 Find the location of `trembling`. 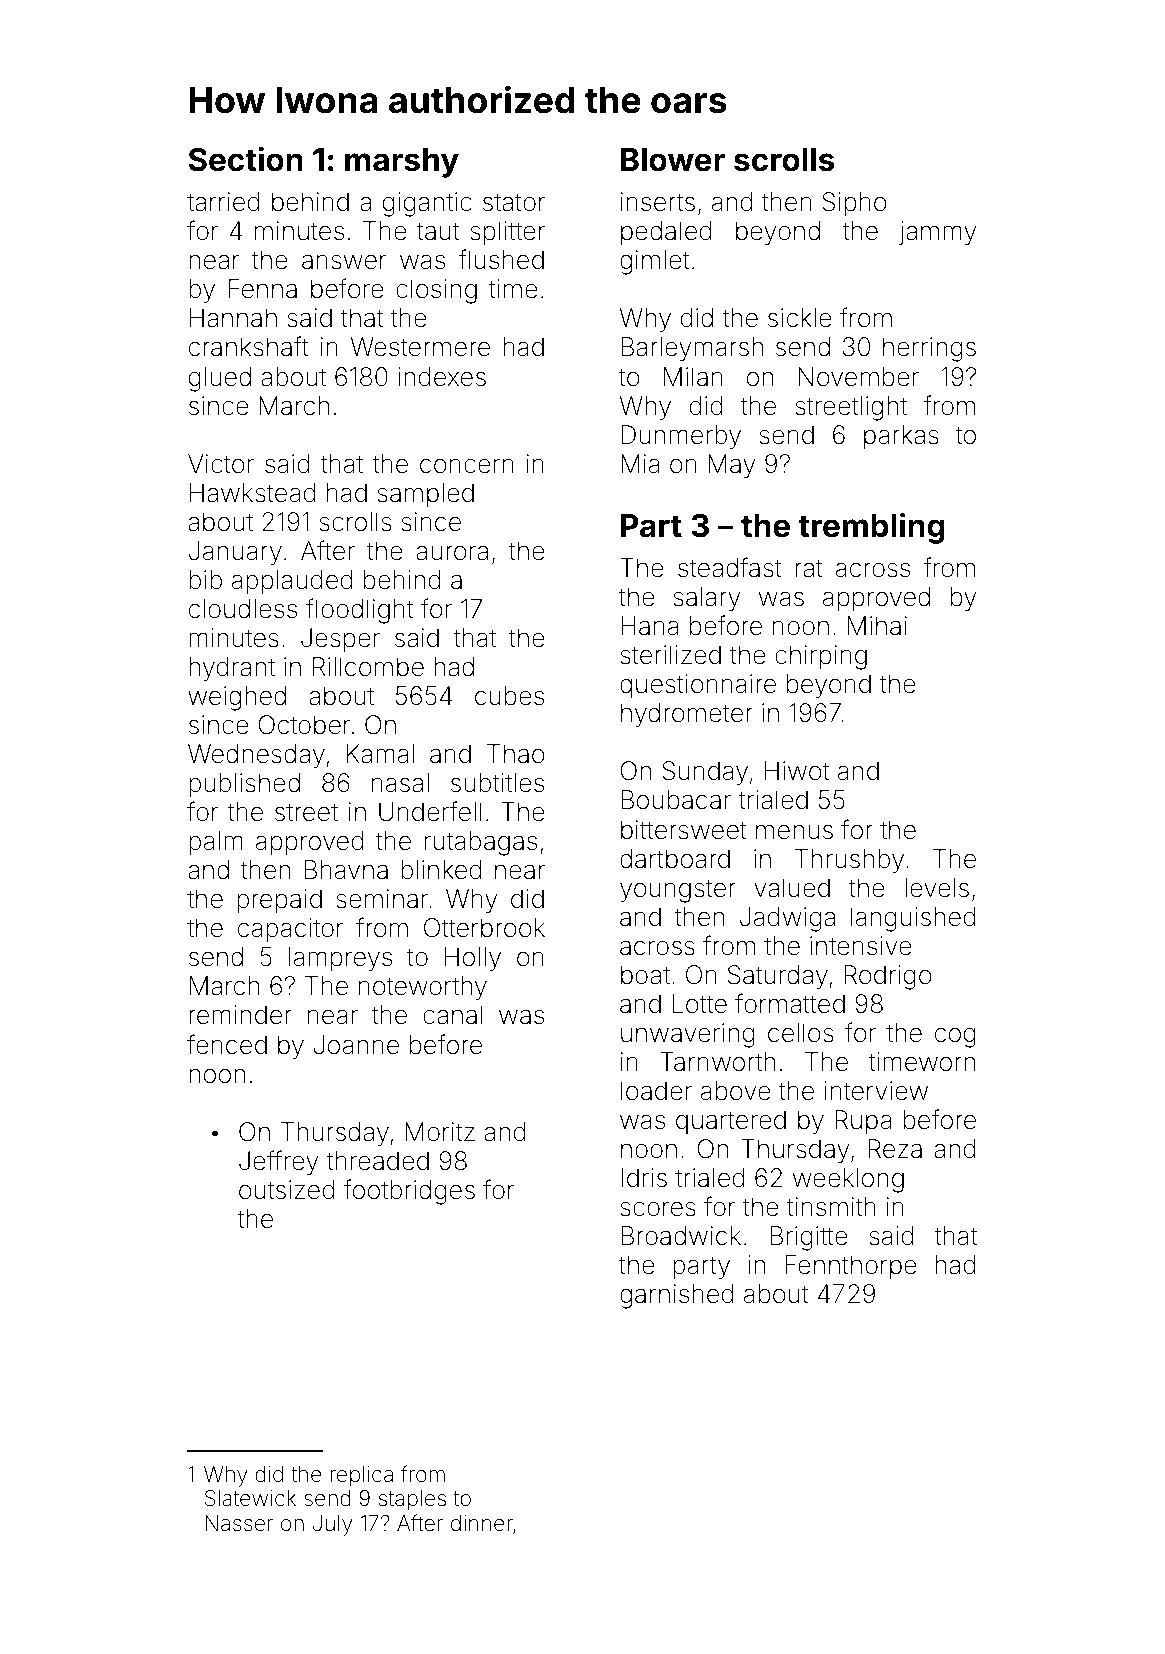

trembling is located at coordinates (871, 528).
